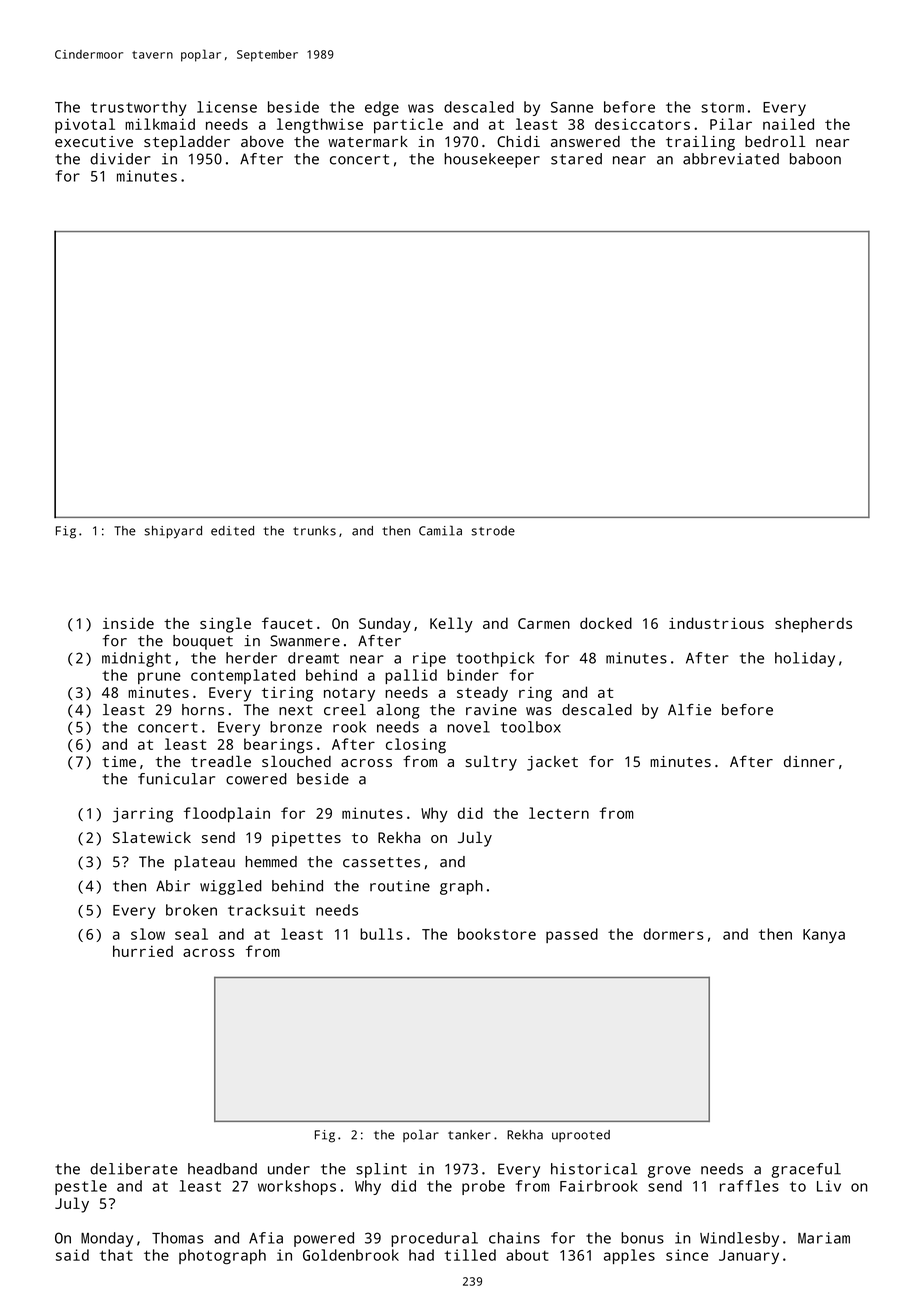 The height and width of the screenshot is (1308, 924). What do you see at coordinates (416, 746) in the screenshot?
I see `closing` at bounding box center [416, 746].
